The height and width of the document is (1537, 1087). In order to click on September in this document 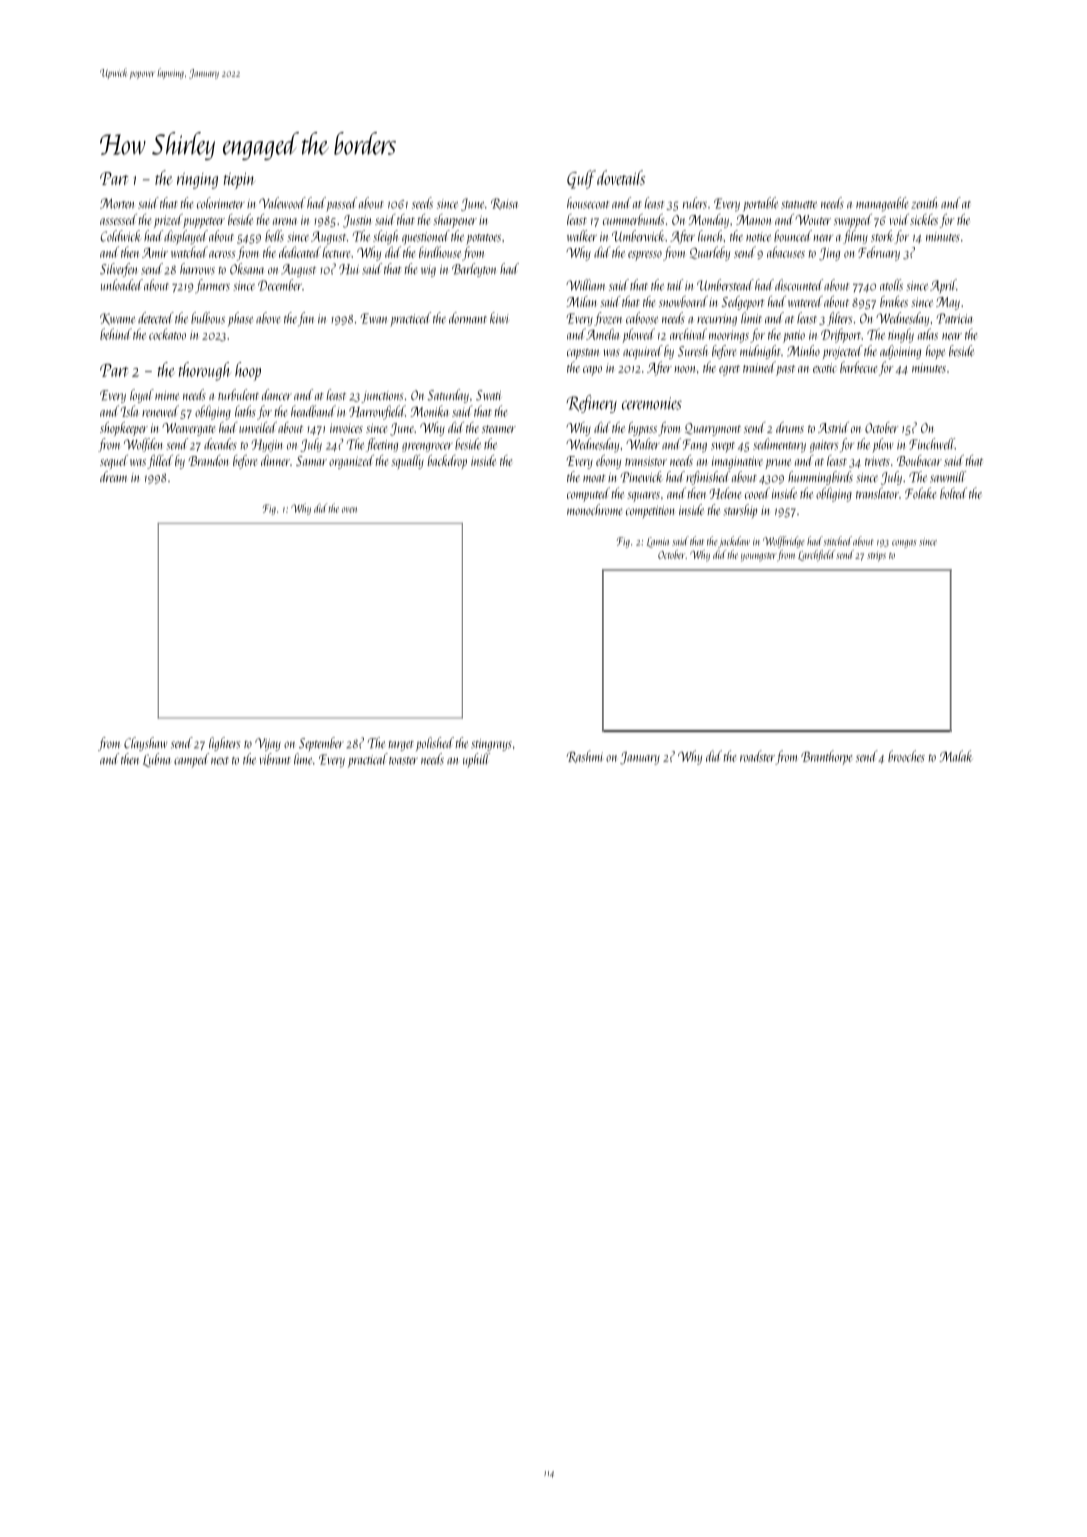, I will do `click(321, 744)`.
